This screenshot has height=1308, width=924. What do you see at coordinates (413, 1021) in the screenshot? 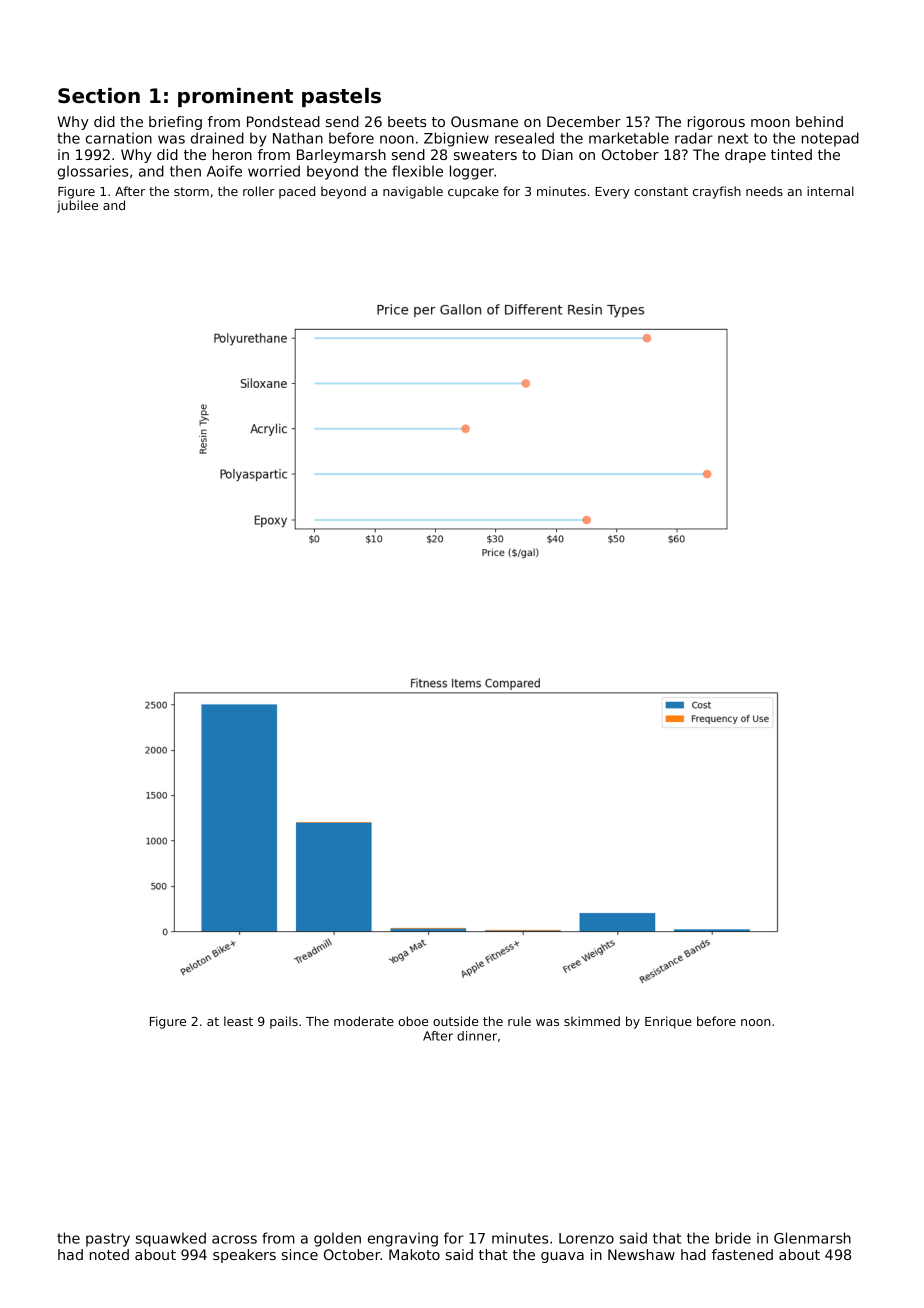
I see `oboe` at bounding box center [413, 1021].
